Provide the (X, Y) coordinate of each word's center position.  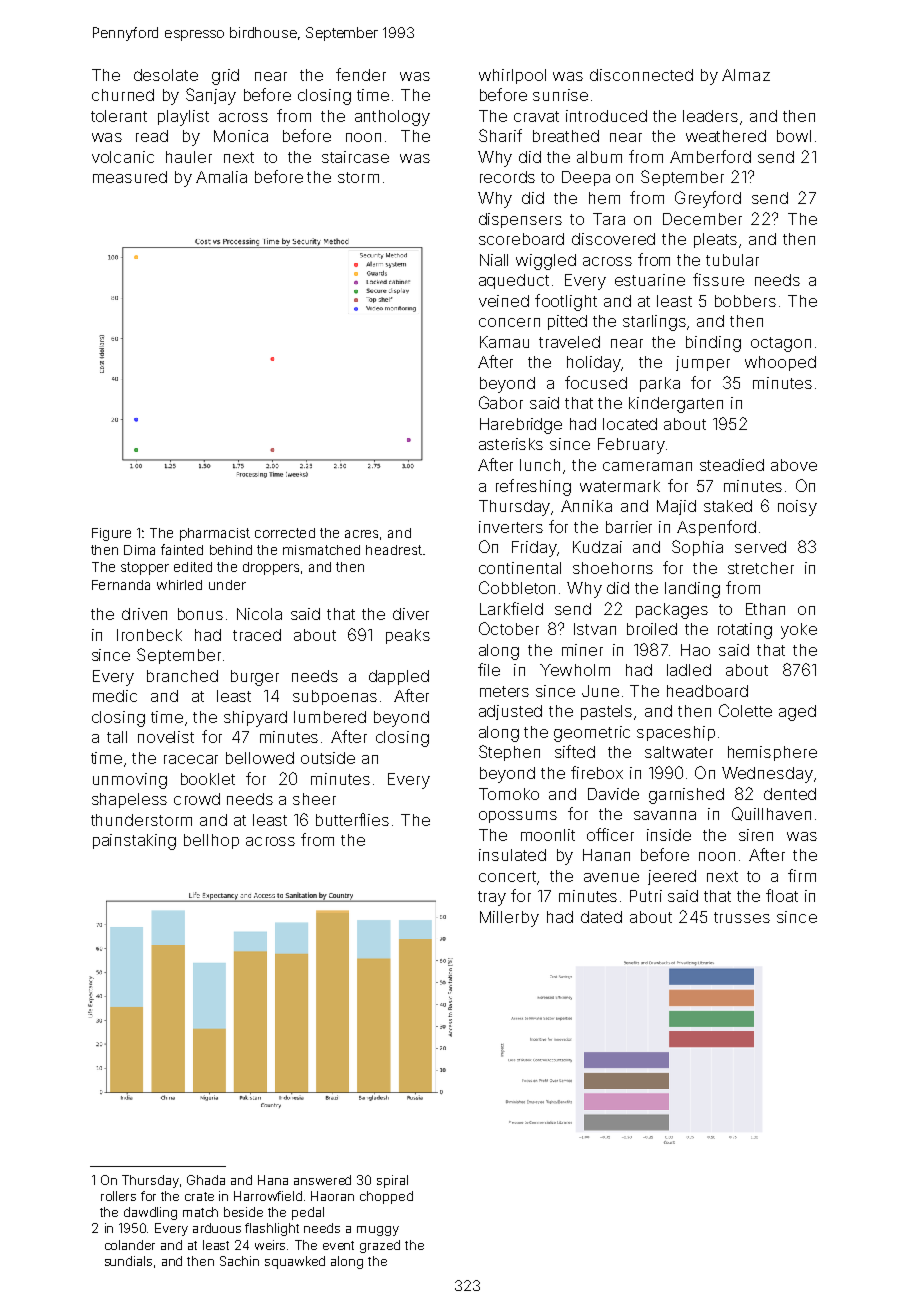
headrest (394, 550)
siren (756, 835)
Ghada (206, 1180)
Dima (139, 550)
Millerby (509, 919)
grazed (380, 1246)
